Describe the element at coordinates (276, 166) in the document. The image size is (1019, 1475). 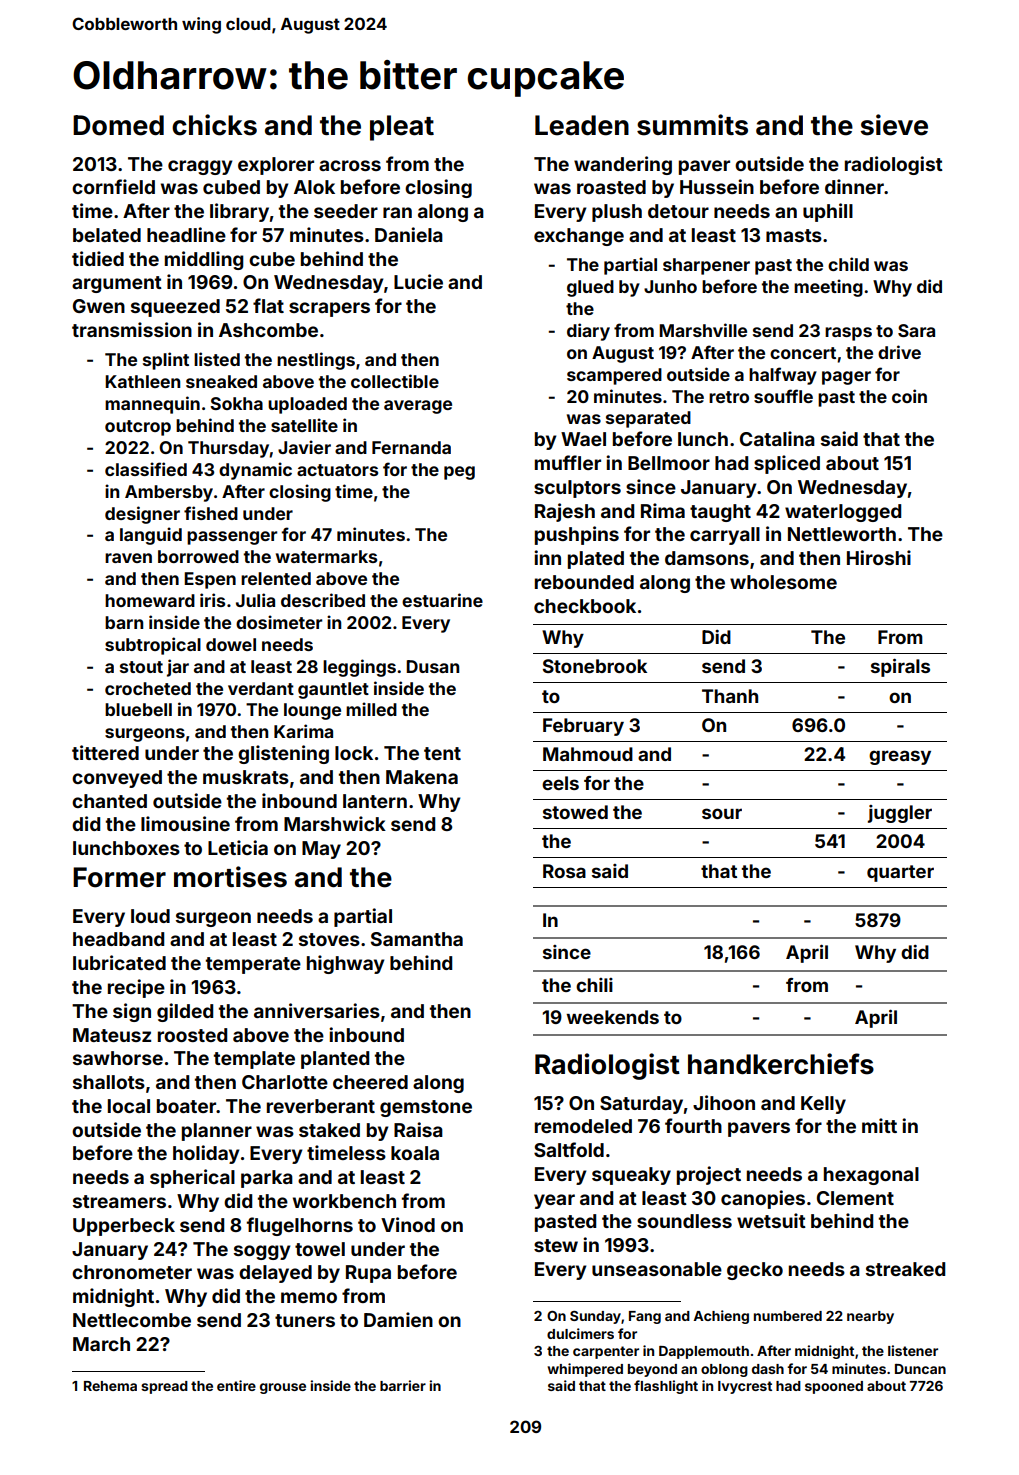
I see `explorer` at that location.
